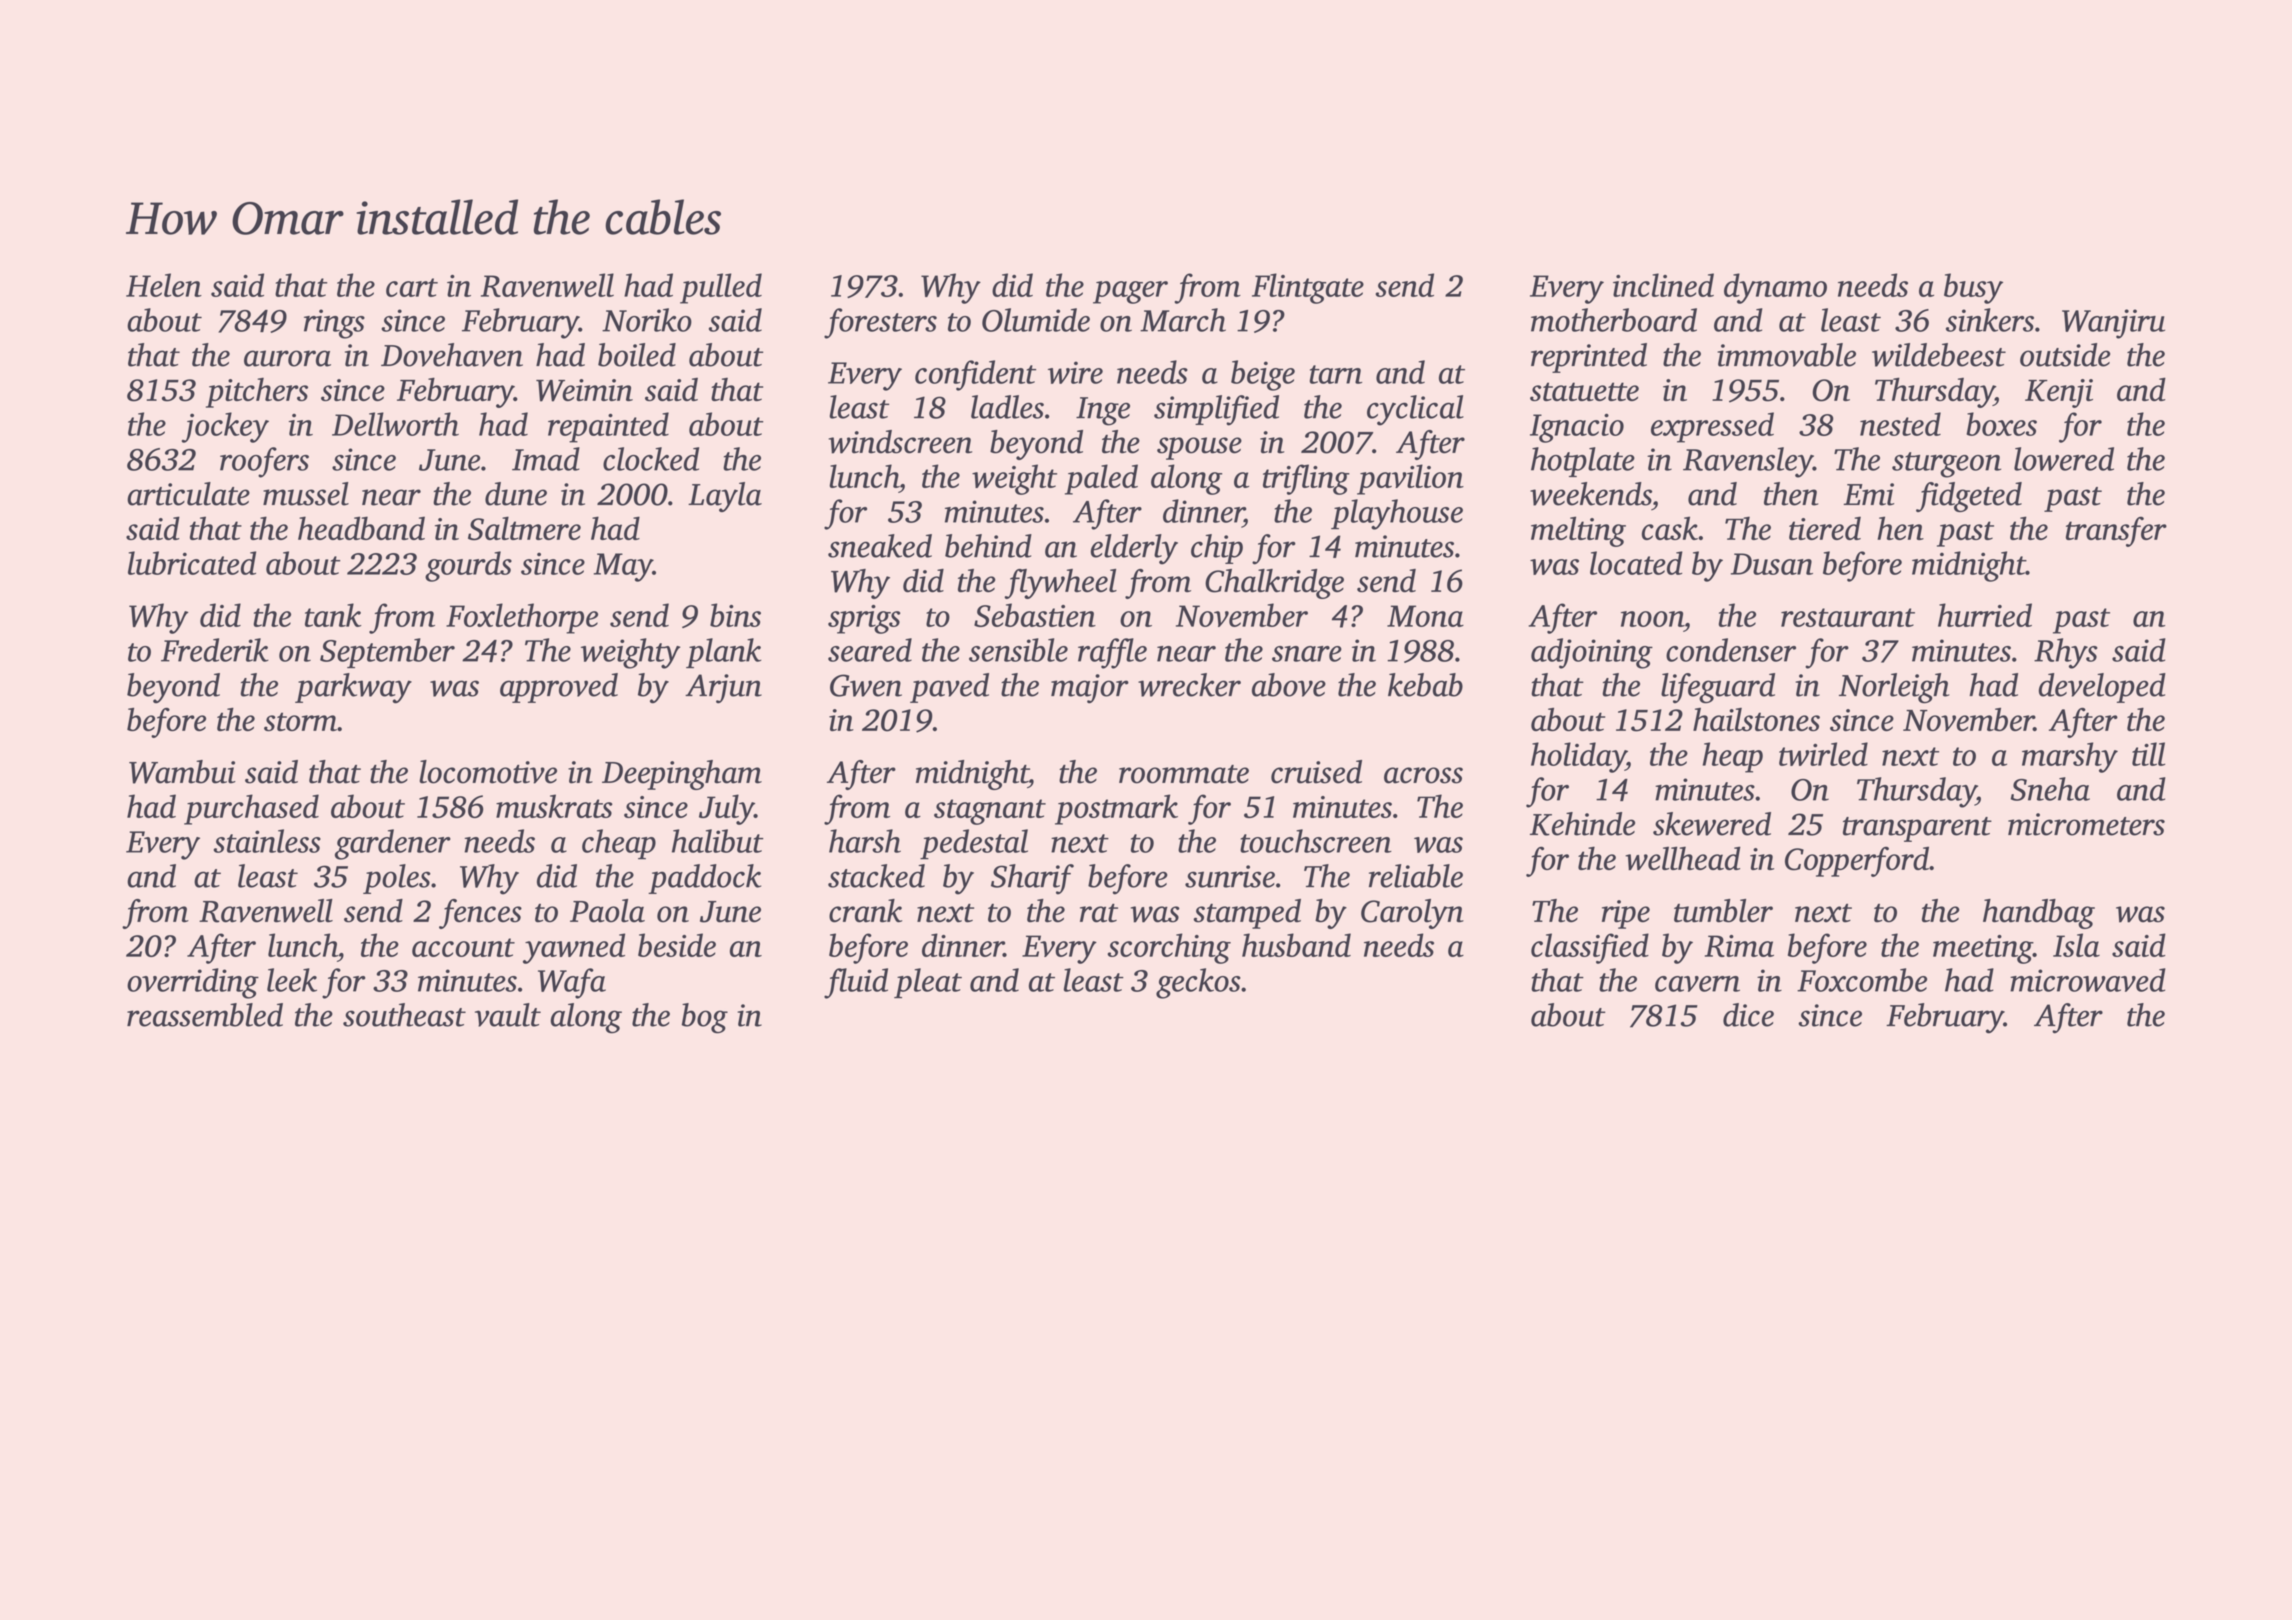 The image size is (2292, 1620). Describe the element at coordinates (412, 287) in the screenshot. I see `cart` at that location.
